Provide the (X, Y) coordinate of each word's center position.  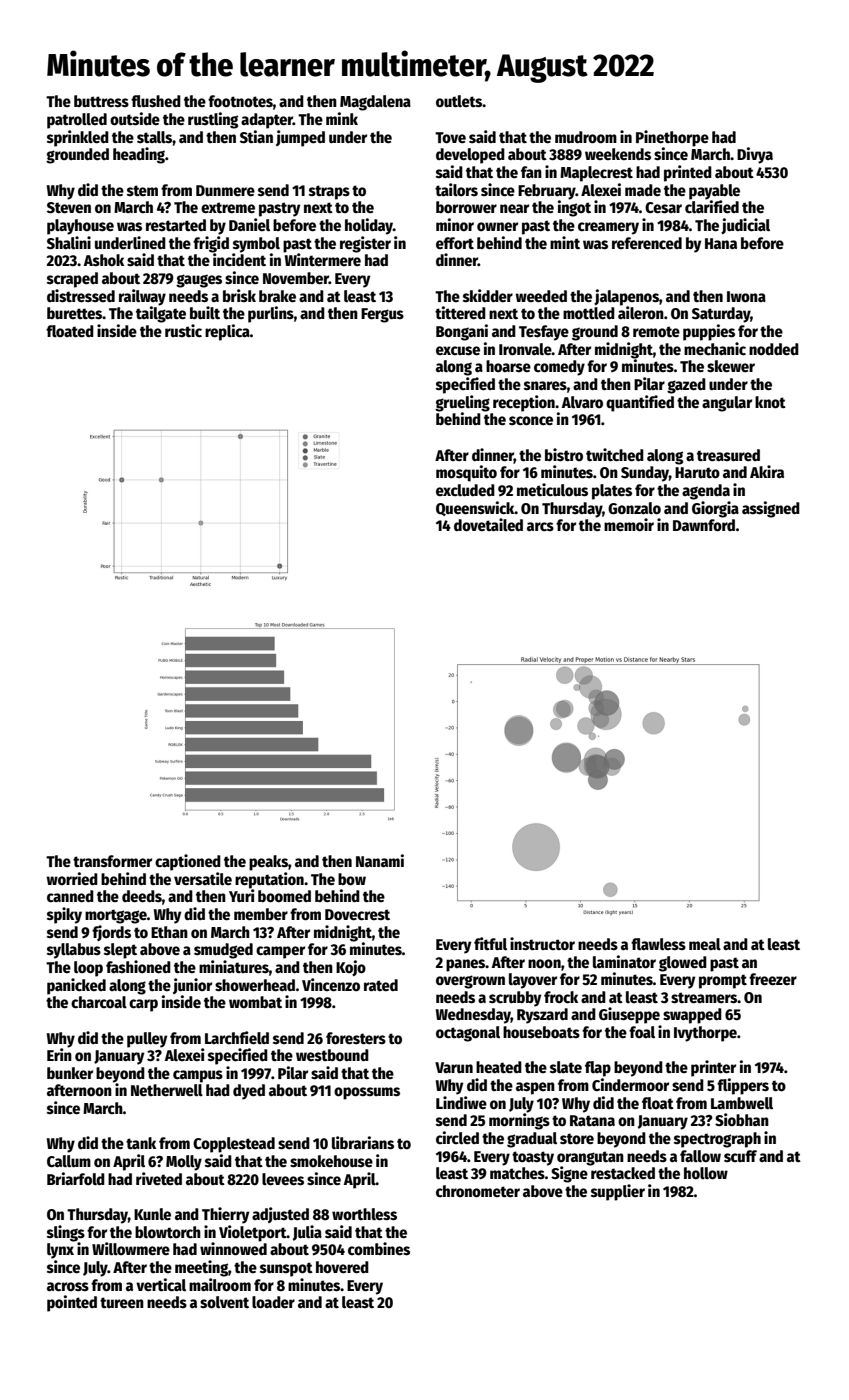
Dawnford (704, 525)
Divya (755, 155)
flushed (156, 101)
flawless (658, 944)
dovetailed (488, 525)
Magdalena (375, 103)
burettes (75, 313)
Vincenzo (331, 985)
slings (66, 1233)
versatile (203, 879)
